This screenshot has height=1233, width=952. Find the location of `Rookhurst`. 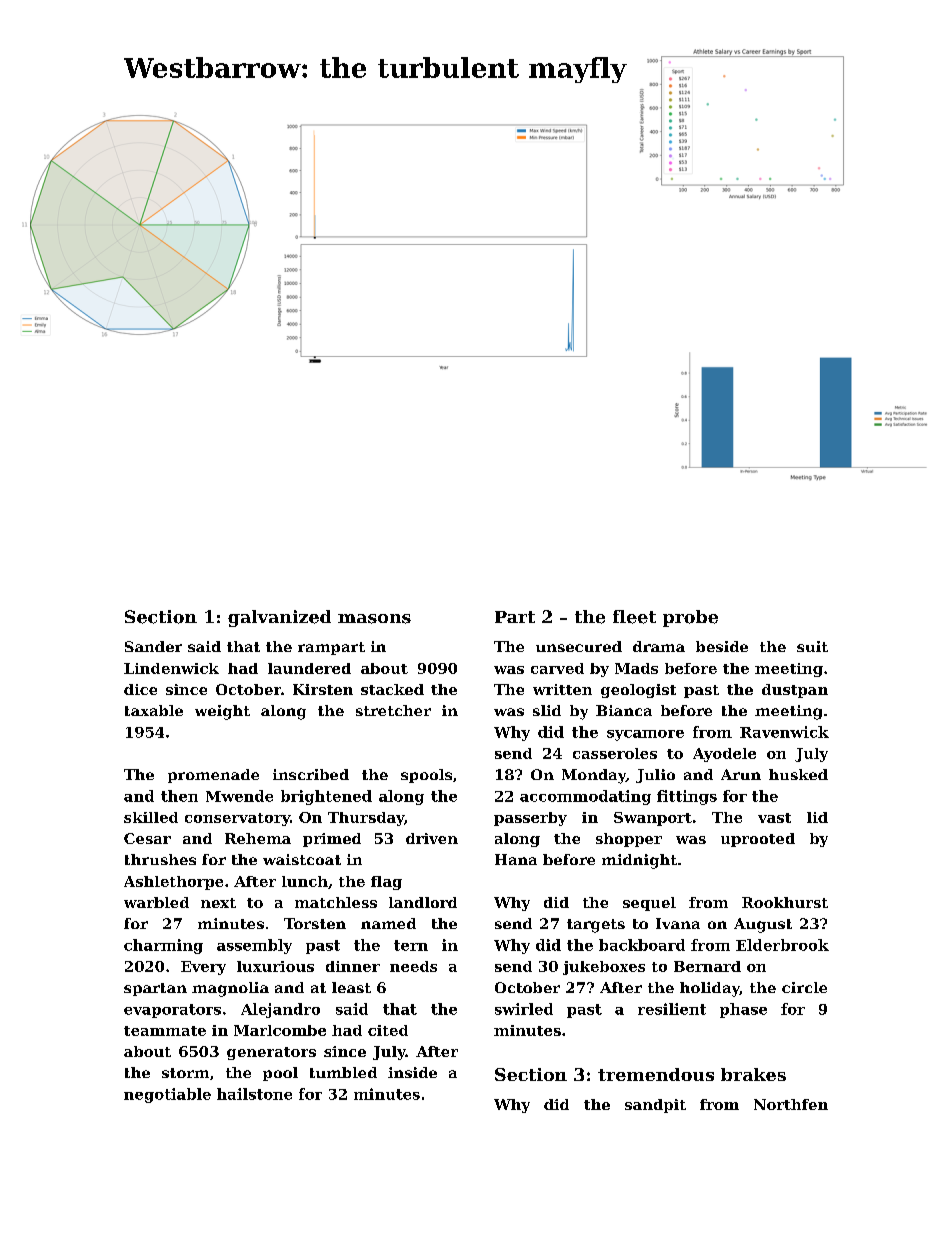

Rookhurst is located at coordinates (785, 902).
